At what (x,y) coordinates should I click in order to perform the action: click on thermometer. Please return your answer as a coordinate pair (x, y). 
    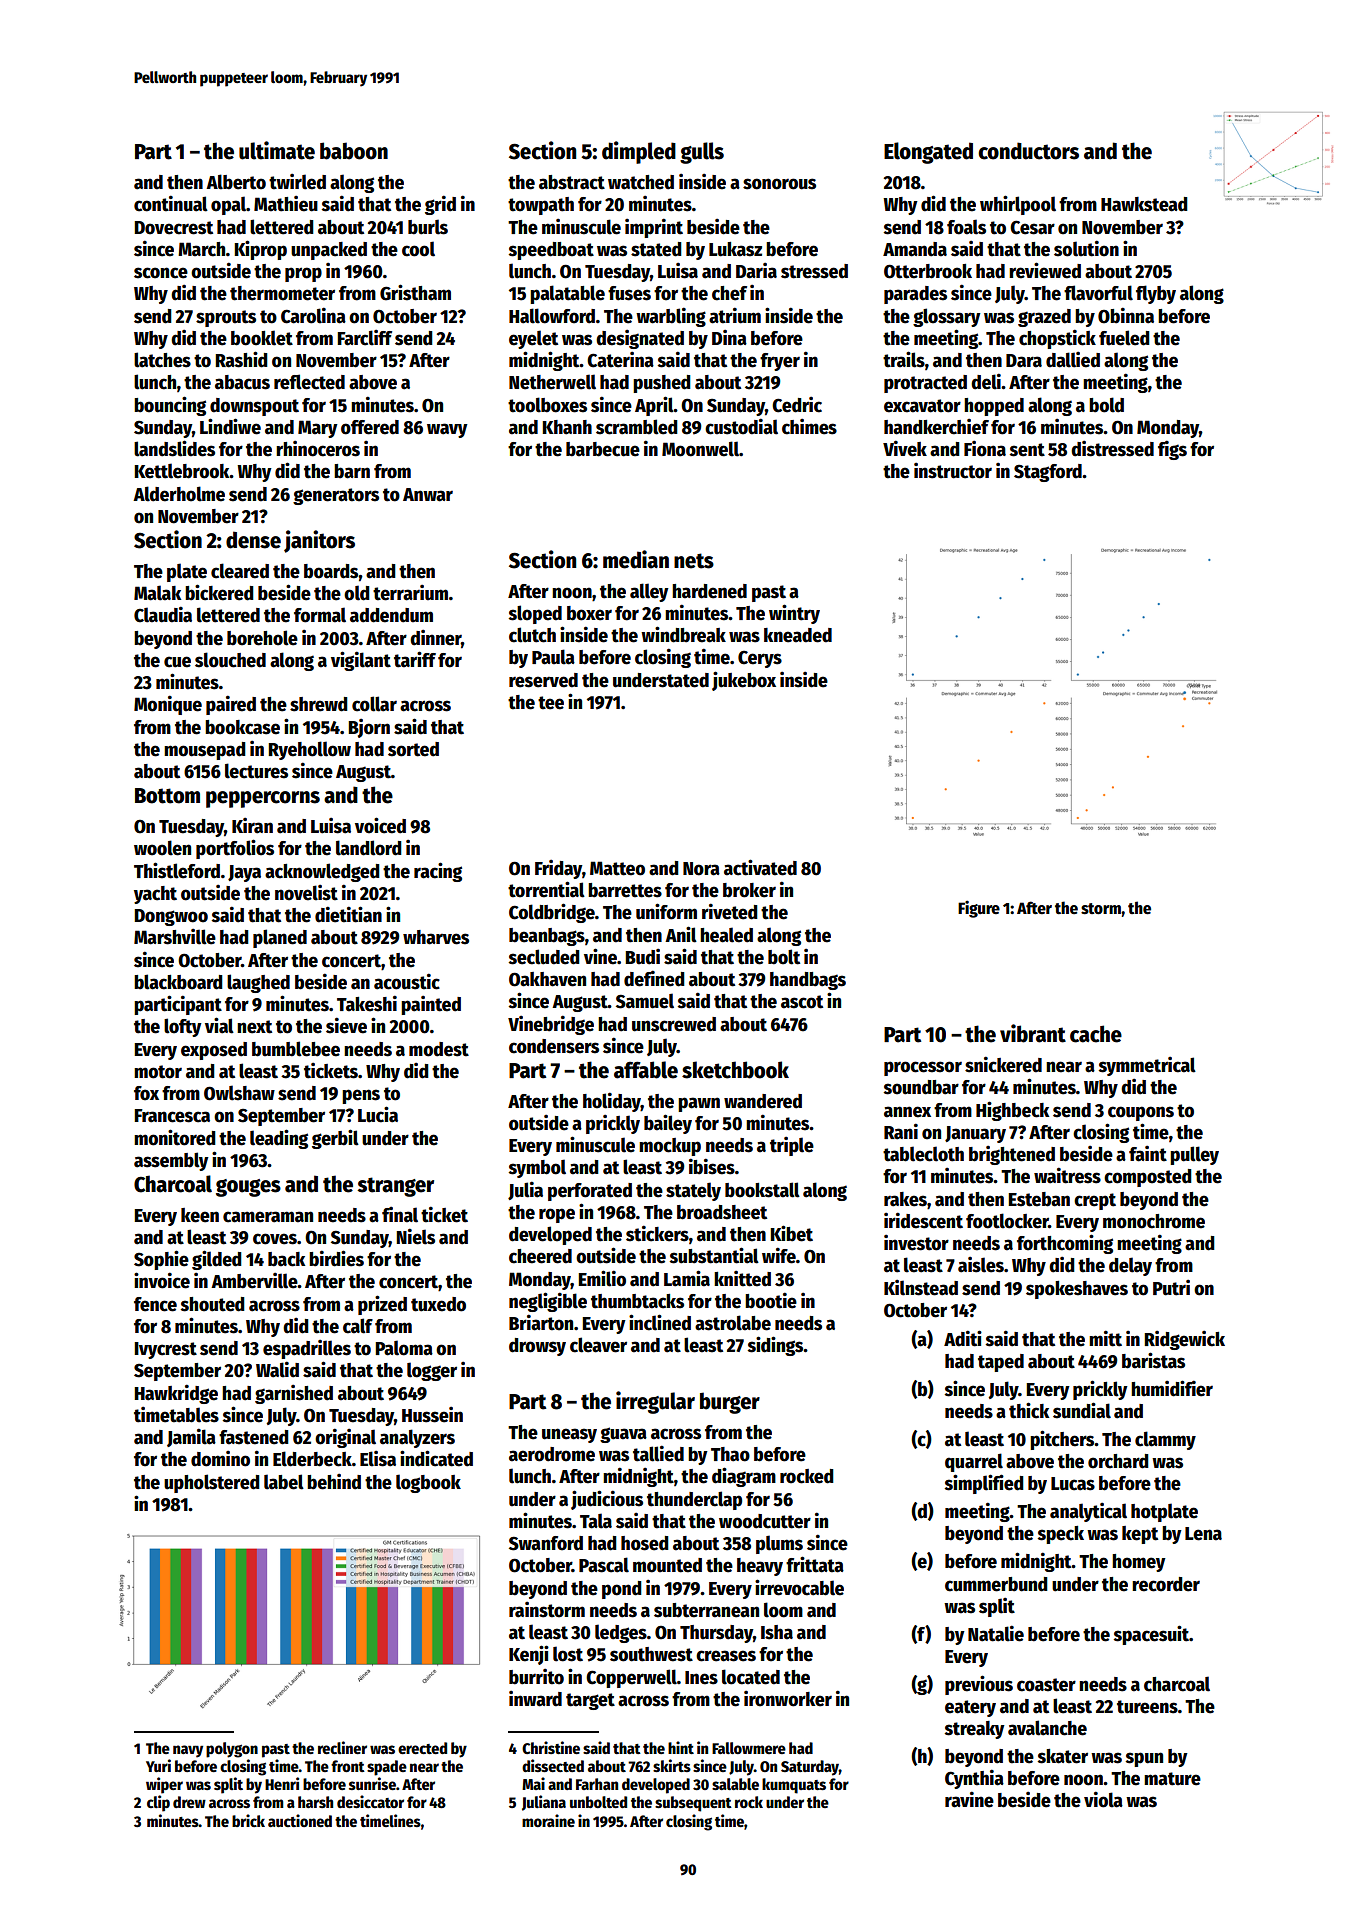
    Looking at the image, I should click on (282, 293).
